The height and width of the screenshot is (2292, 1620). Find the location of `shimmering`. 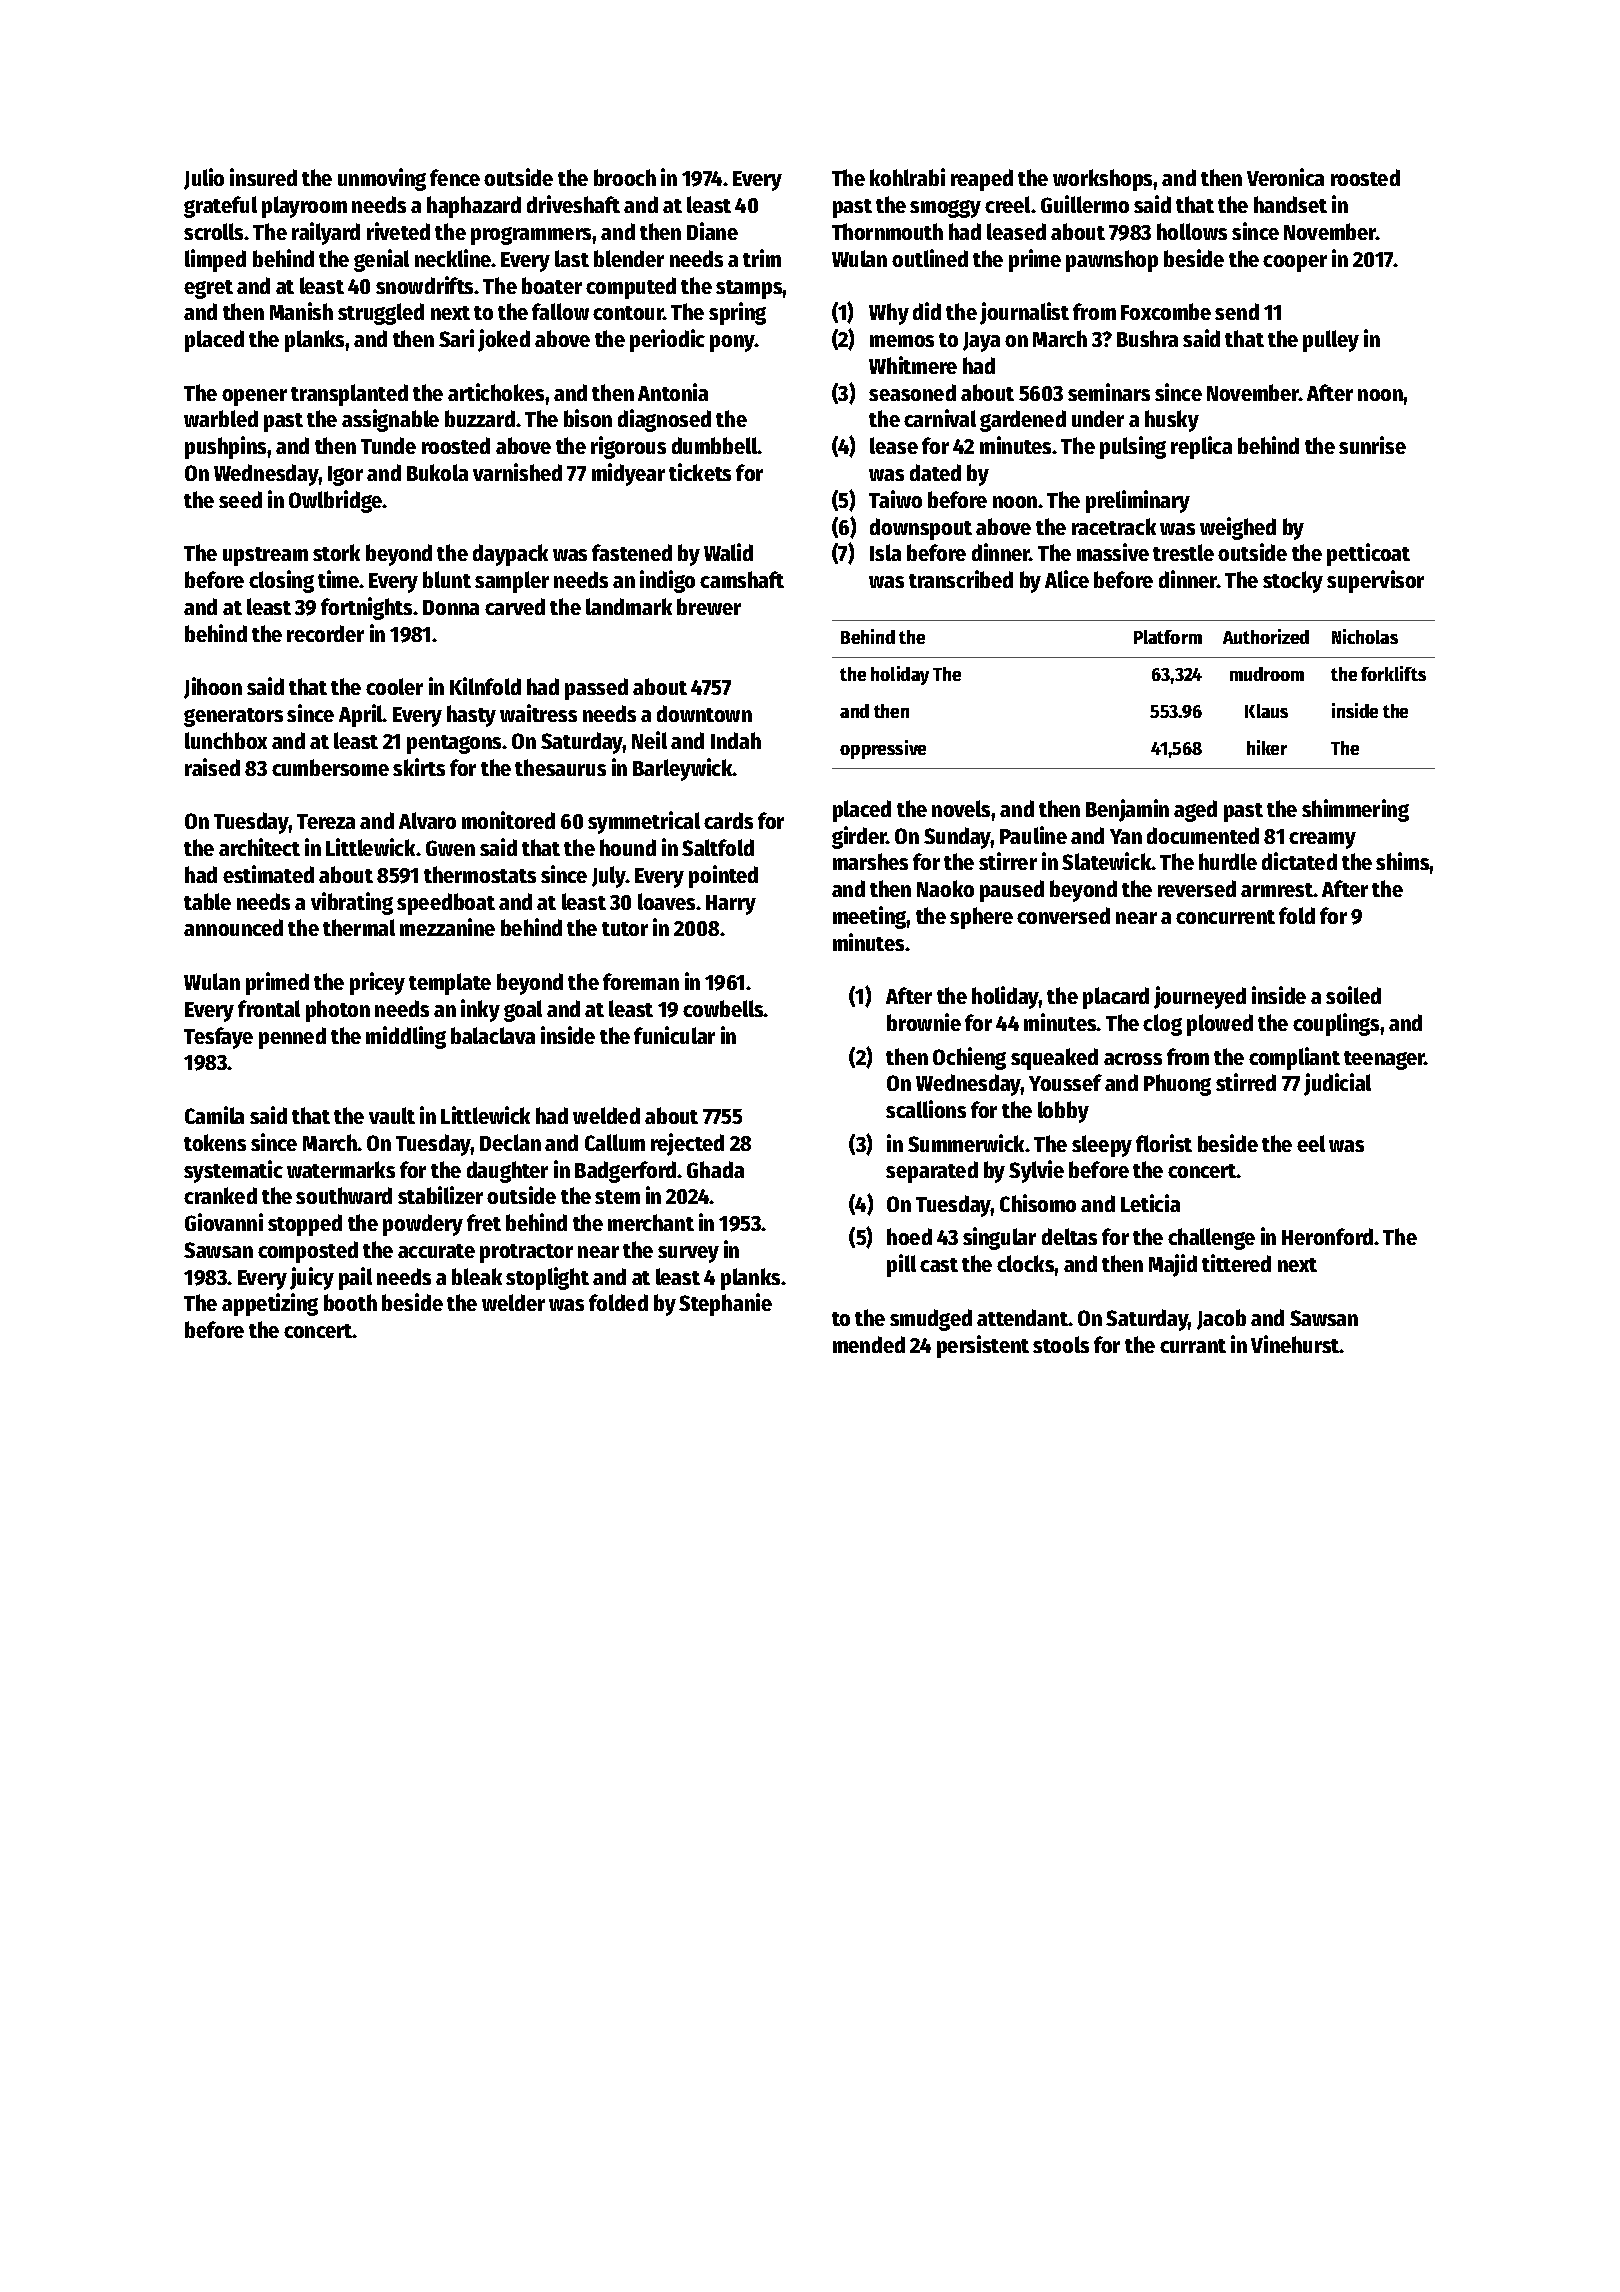

shimmering is located at coordinates (1355, 810).
